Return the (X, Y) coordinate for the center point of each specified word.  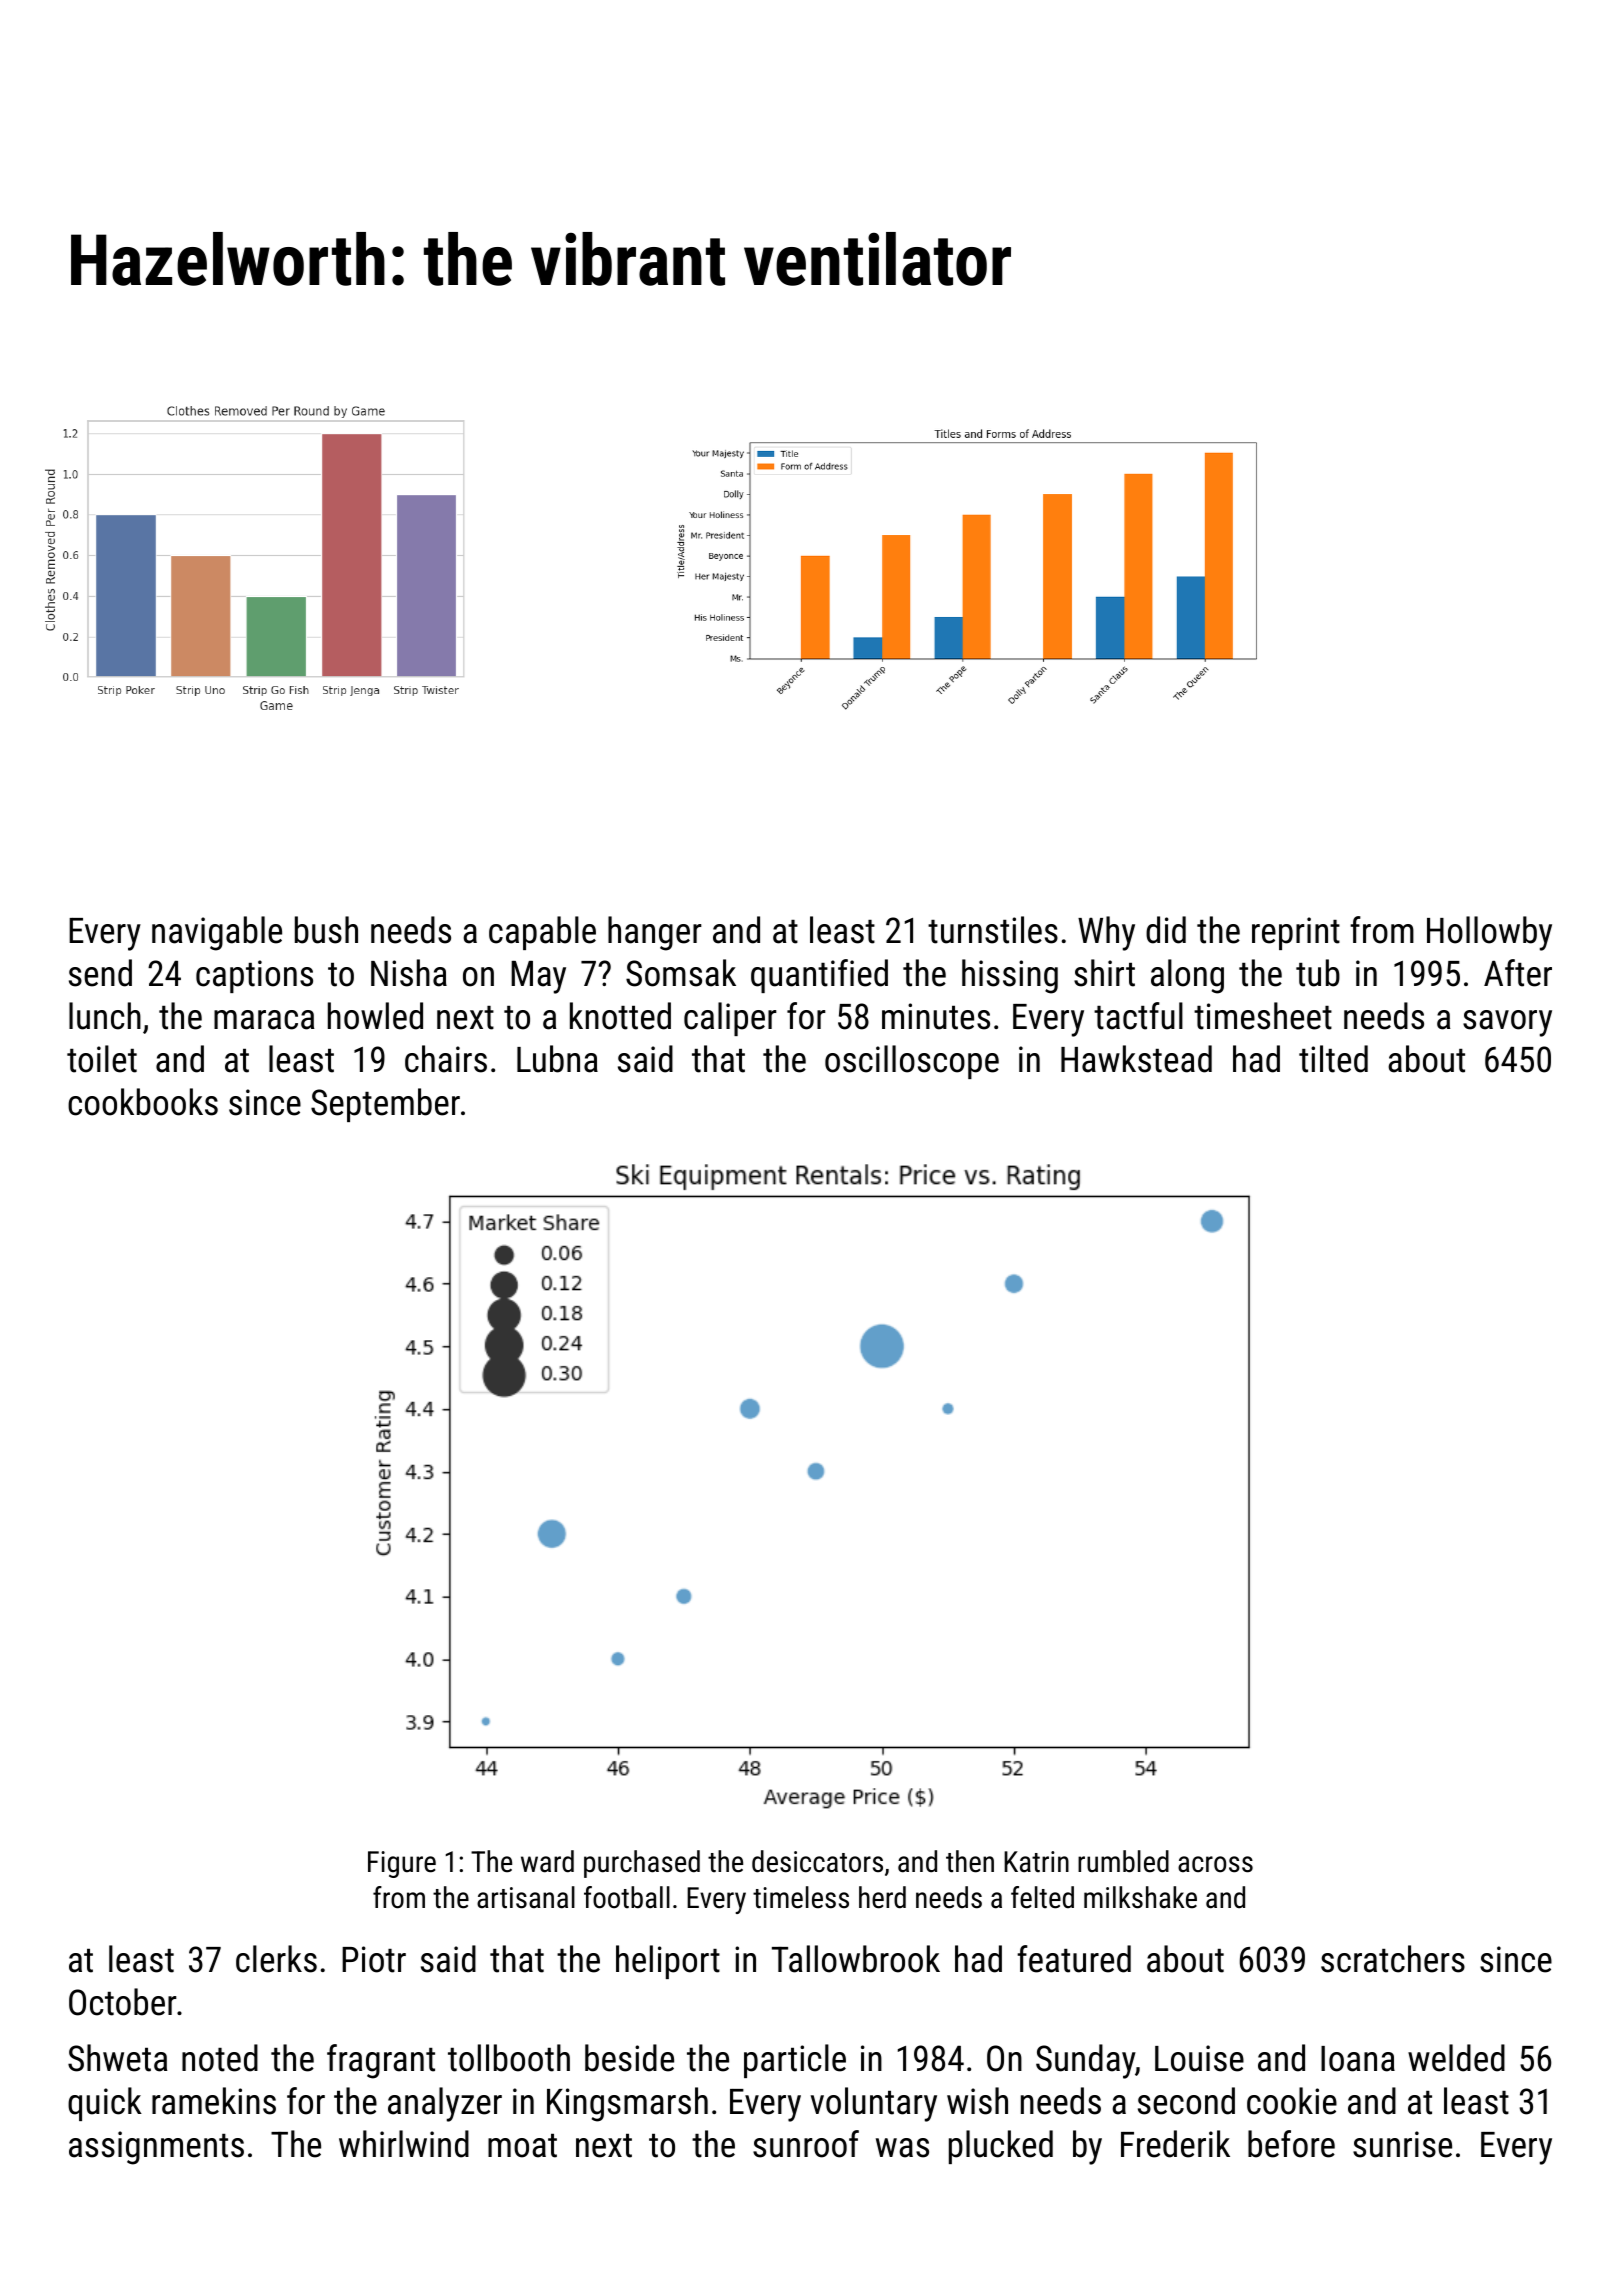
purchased (642, 1864)
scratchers (1393, 1959)
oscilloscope (912, 1062)
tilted (1333, 1059)
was (902, 2148)
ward (547, 1861)
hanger (655, 933)
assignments (156, 2148)
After (1518, 973)
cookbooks (143, 1102)
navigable (217, 933)
